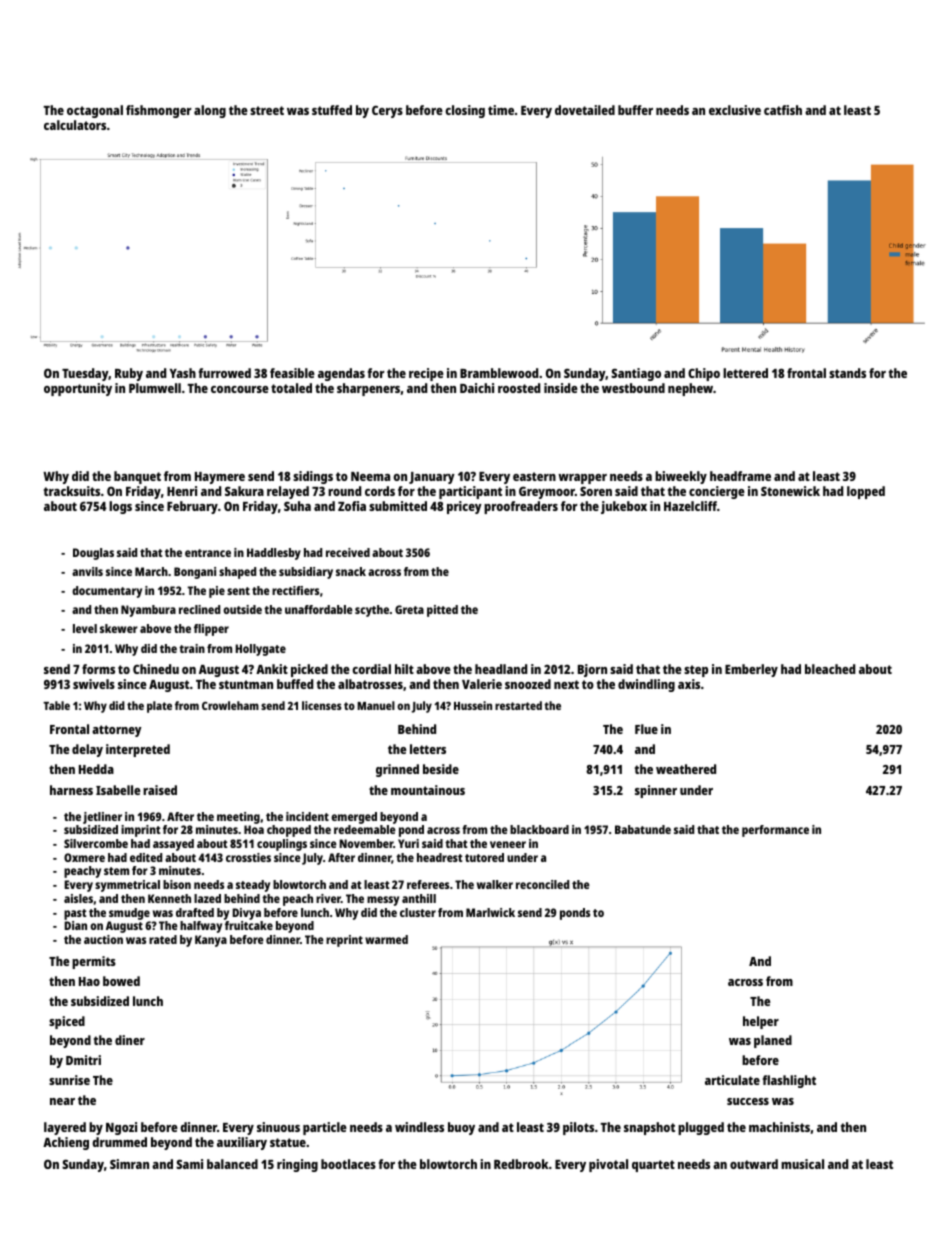 The image size is (952, 1233). Describe the element at coordinates (72, 491) in the image. I see `tracksuits` at that location.
